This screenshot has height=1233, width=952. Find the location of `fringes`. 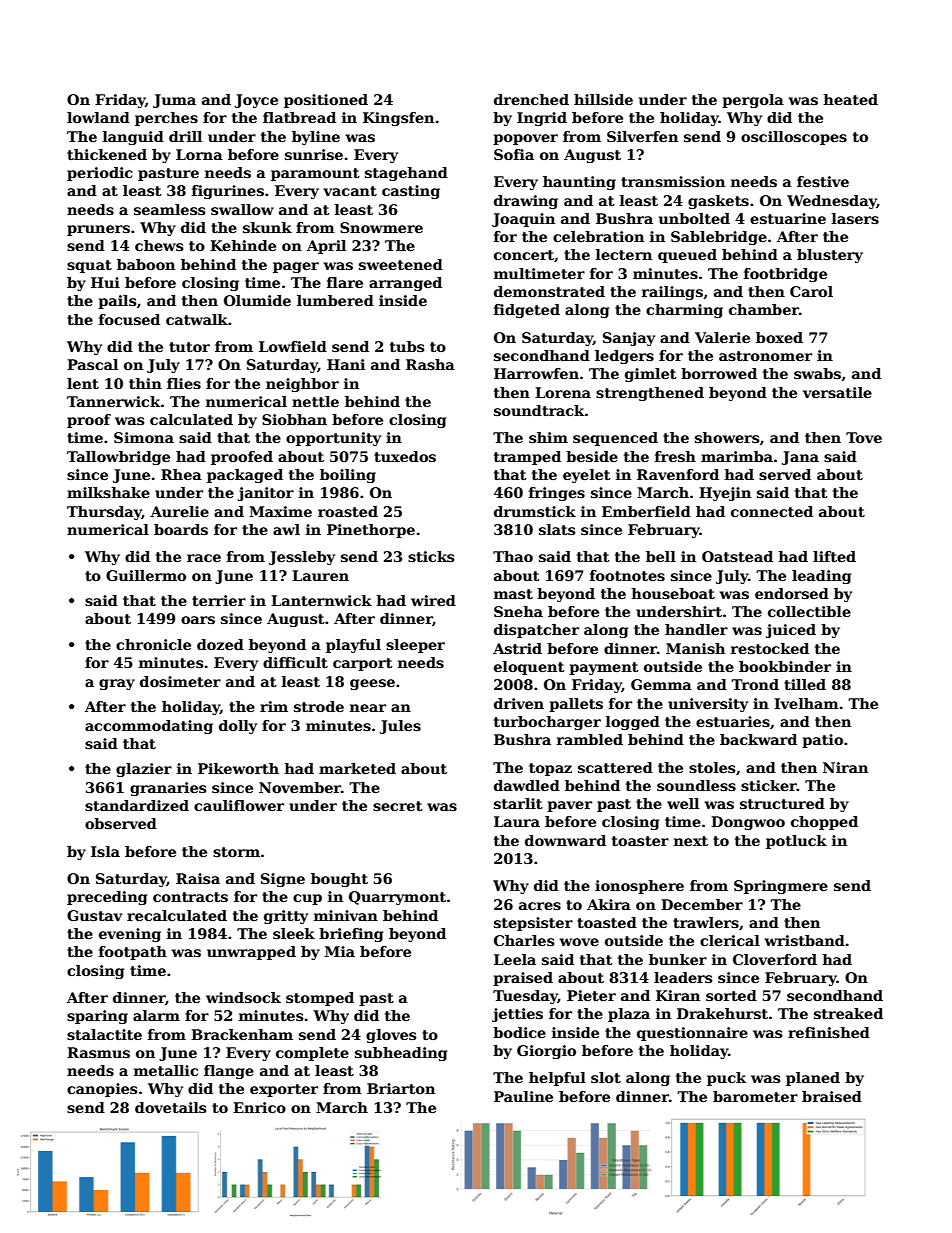

fringes is located at coordinates (557, 494).
